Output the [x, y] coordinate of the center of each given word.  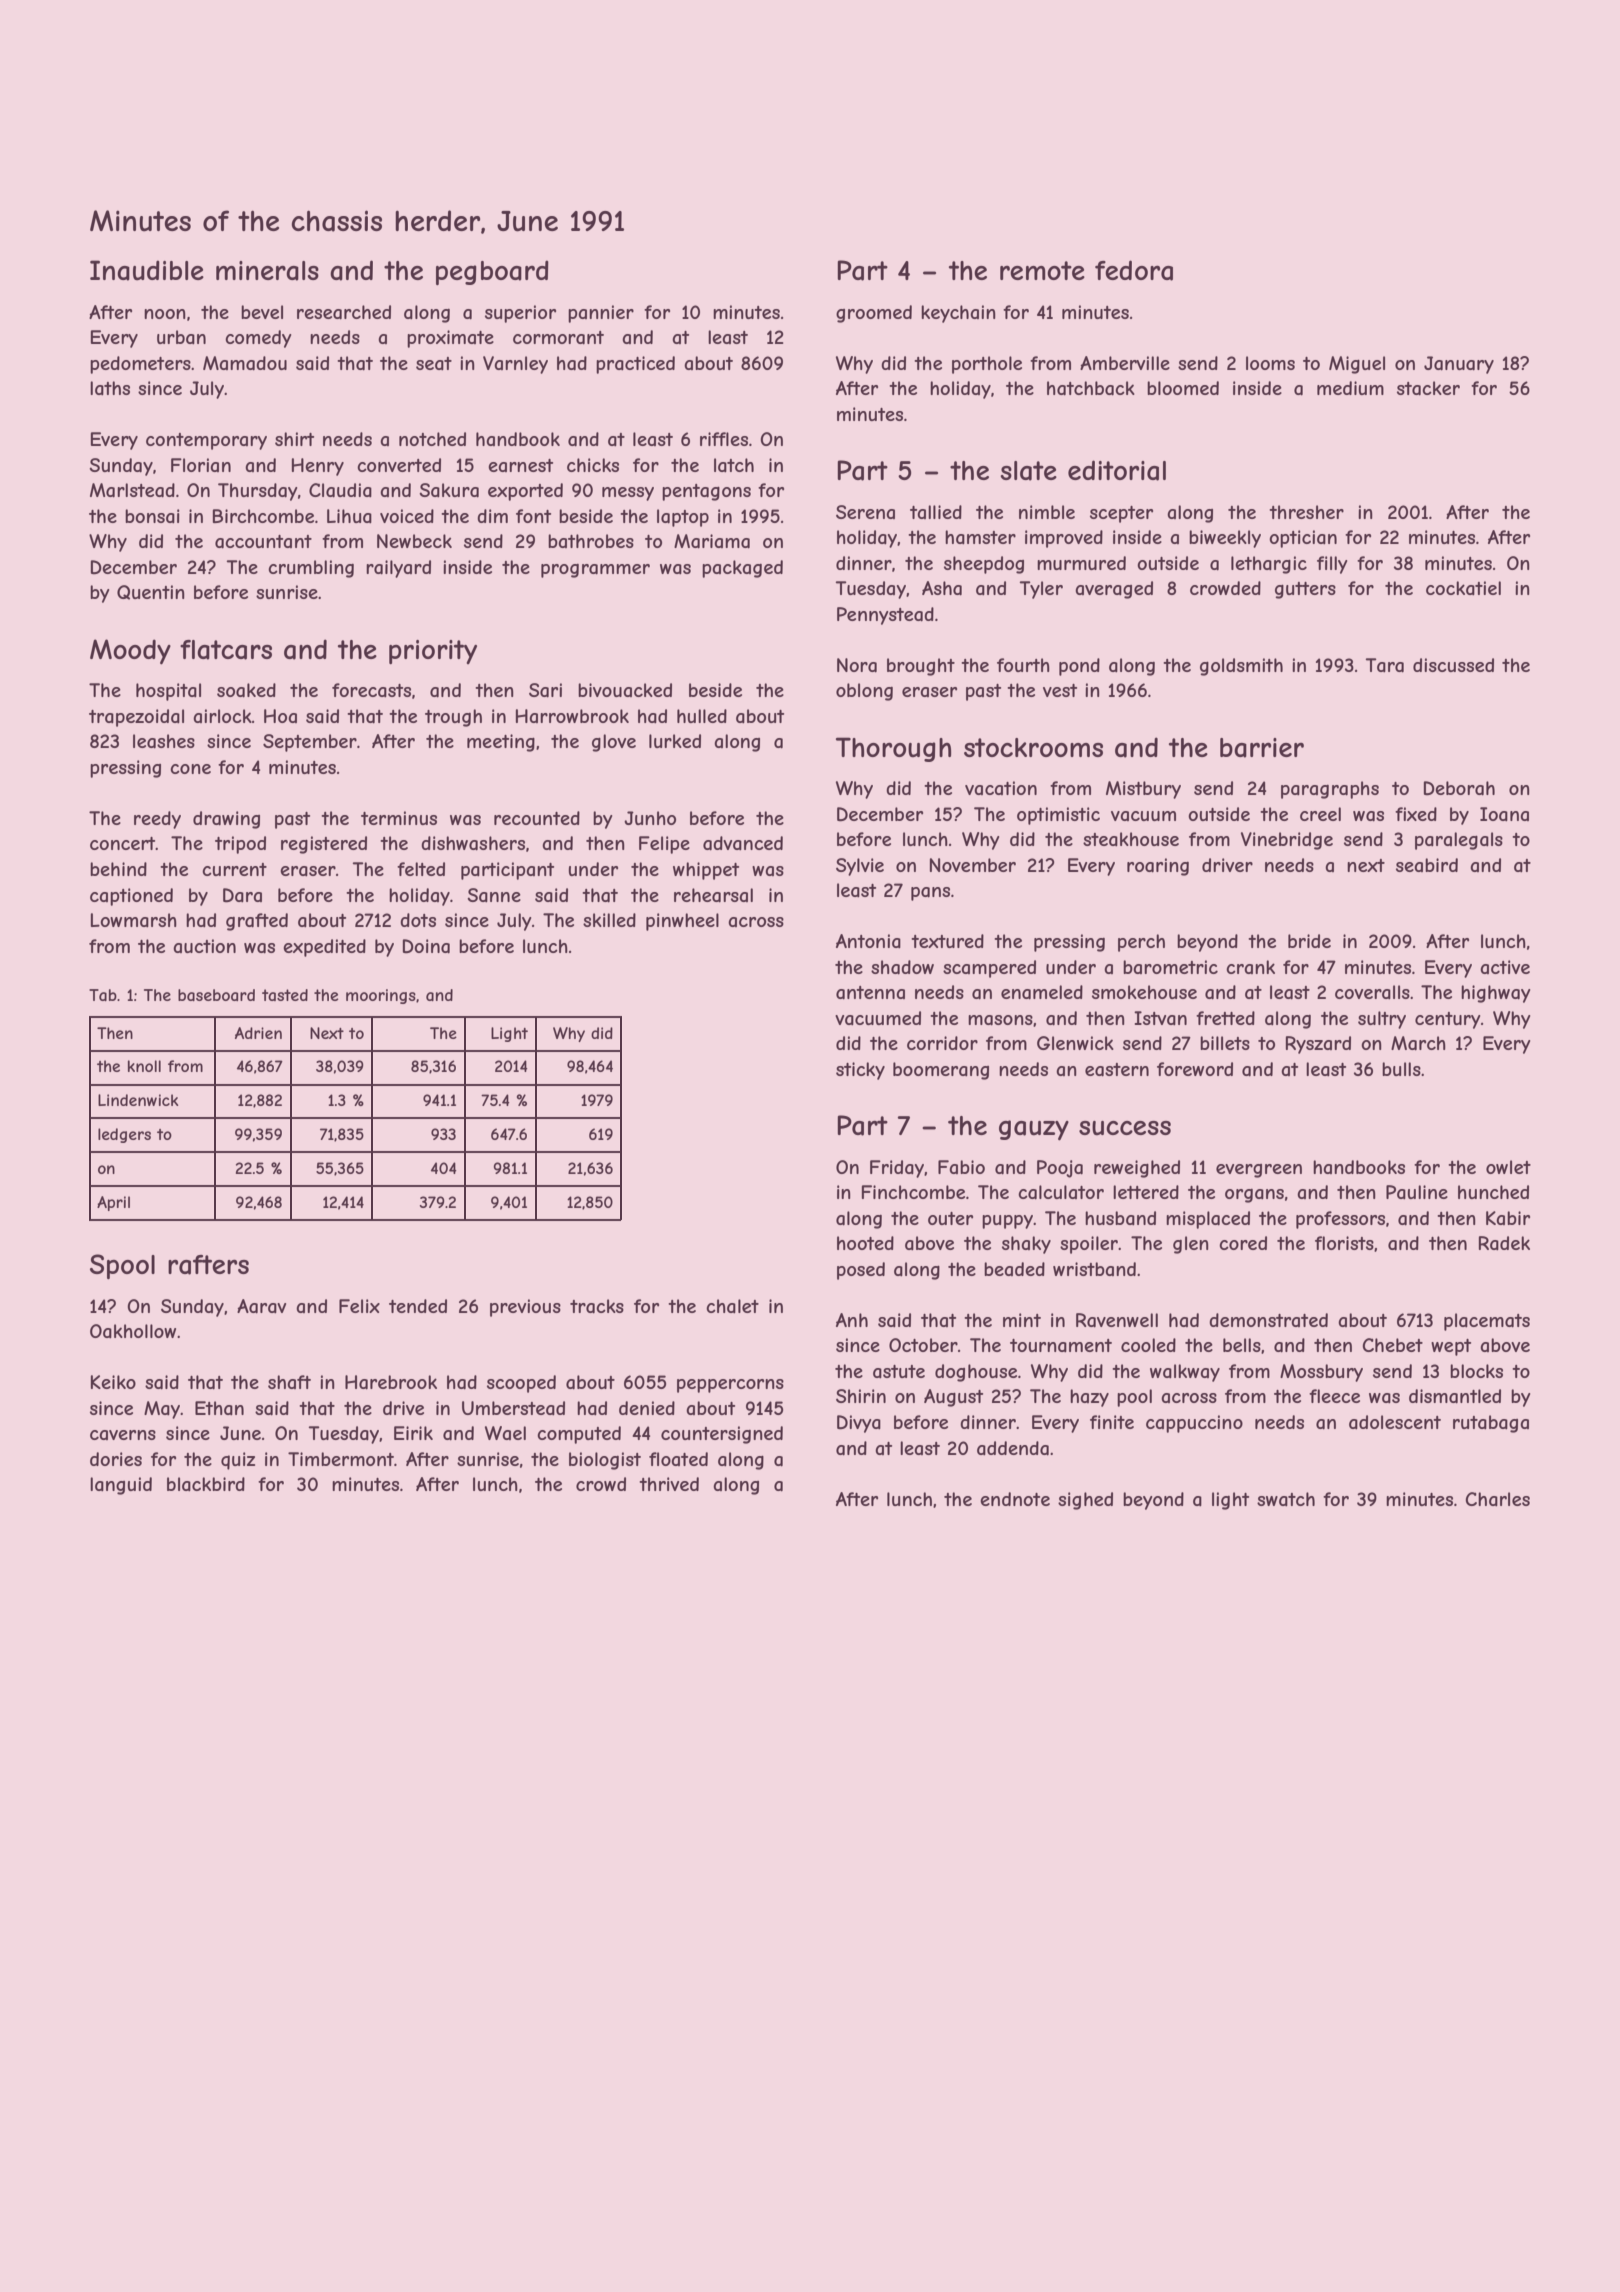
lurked [675, 741]
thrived [669, 1484]
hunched [1493, 1192]
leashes [164, 741]
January [1459, 365]
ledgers [124, 1135]
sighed [1085, 1501]
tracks [597, 1306]
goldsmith [1241, 667]
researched [344, 312]
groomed [874, 314]
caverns [123, 1435]
